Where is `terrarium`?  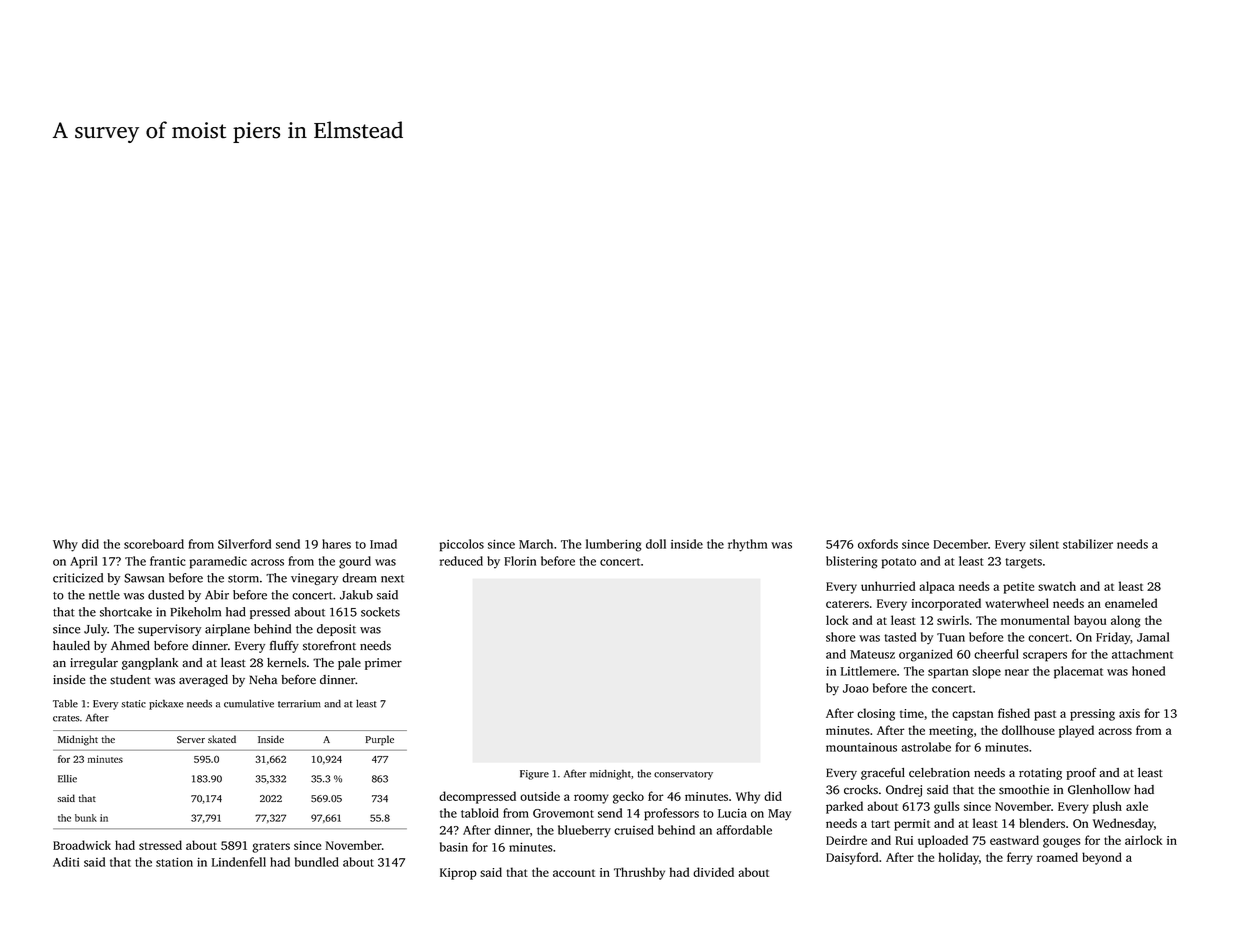
terrarium is located at coordinates (299, 704).
